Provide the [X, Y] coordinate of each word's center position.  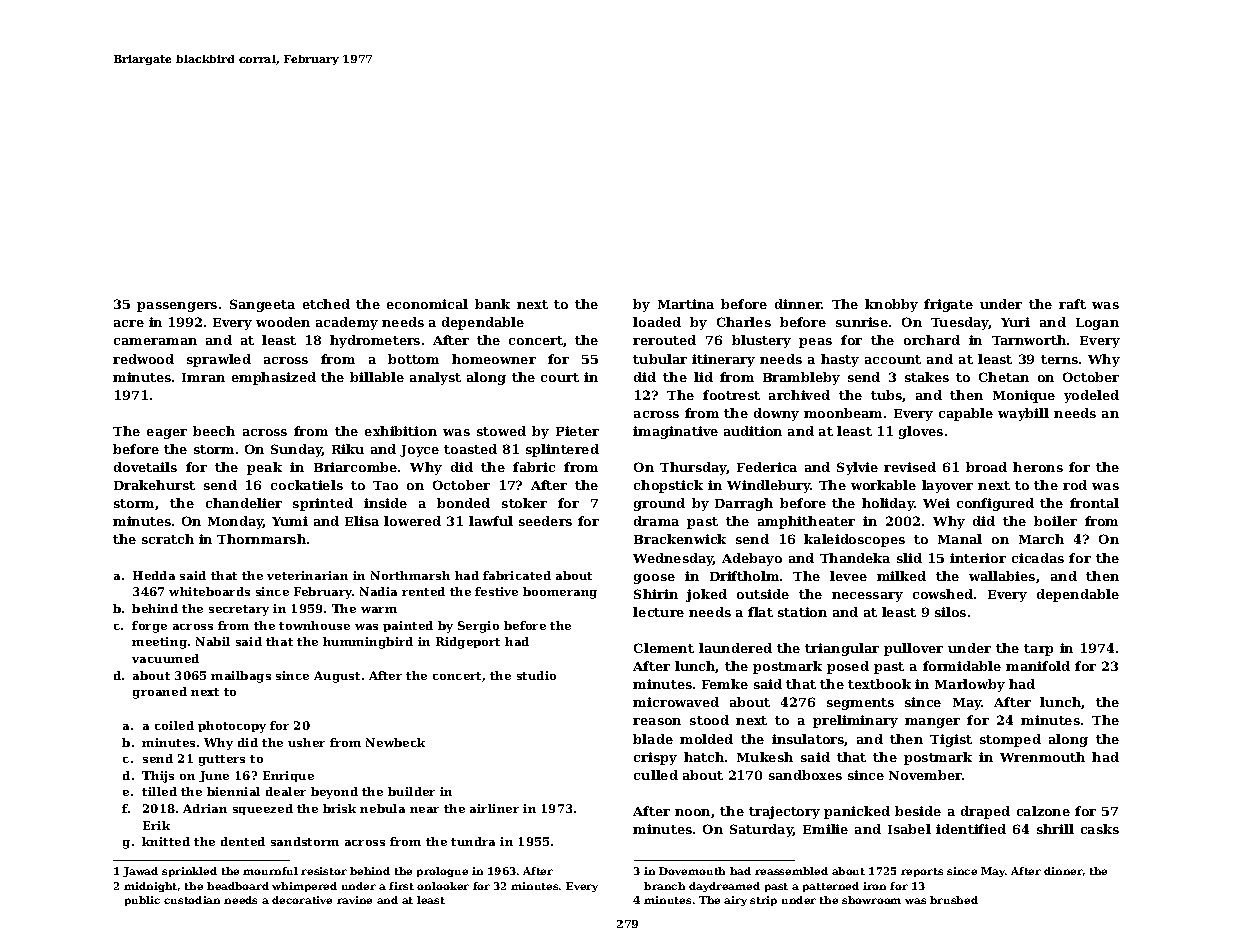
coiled [174, 725]
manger [932, 723]
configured [995, 504]
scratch [168, 539]
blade [653, 739]
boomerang [560, 593]
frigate [948, 305]
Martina [686, 304]
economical [427, 304]
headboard [238, 886]
